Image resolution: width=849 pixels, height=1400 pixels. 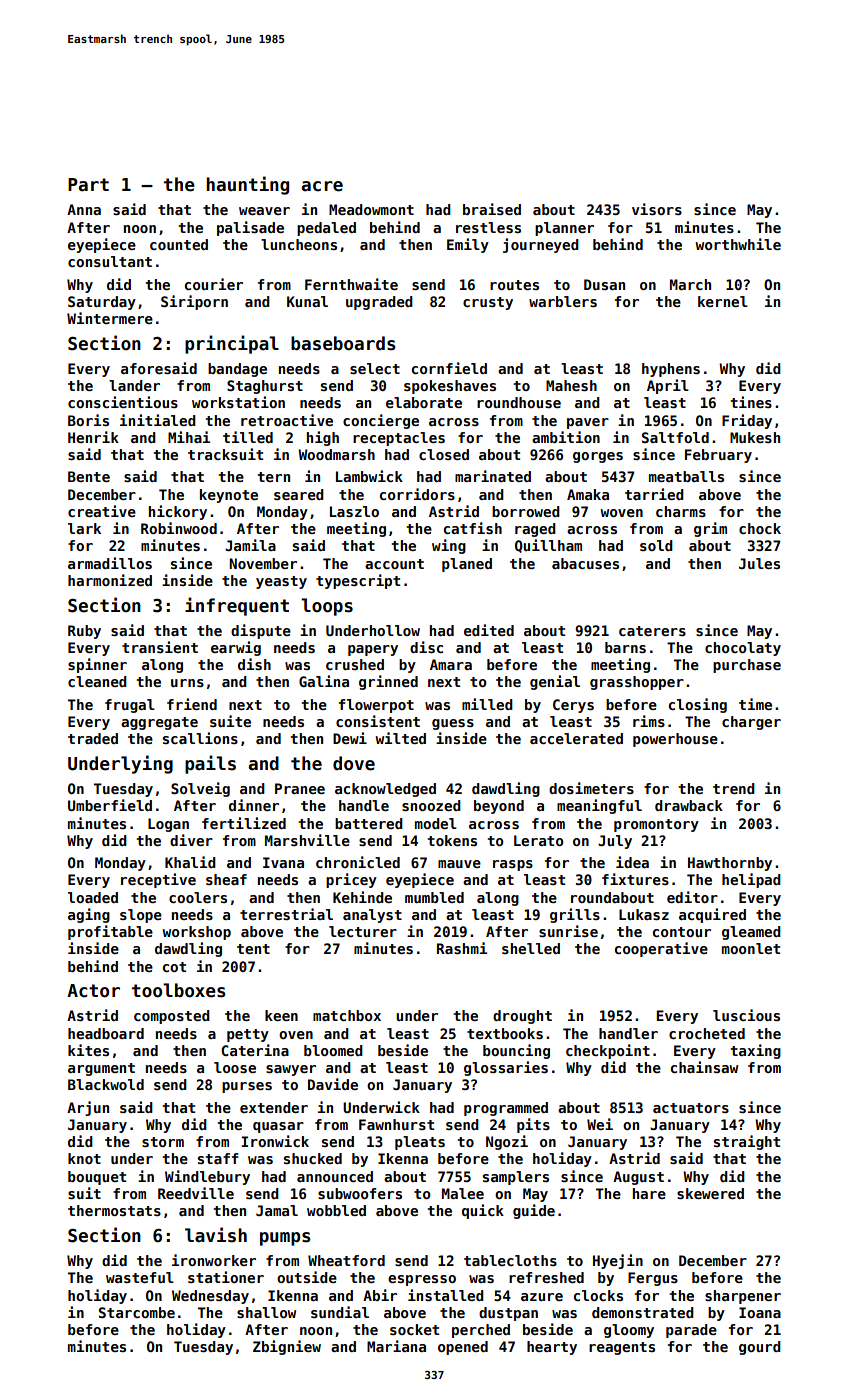 I want to click on straight, so click(x=747, y=1142).
